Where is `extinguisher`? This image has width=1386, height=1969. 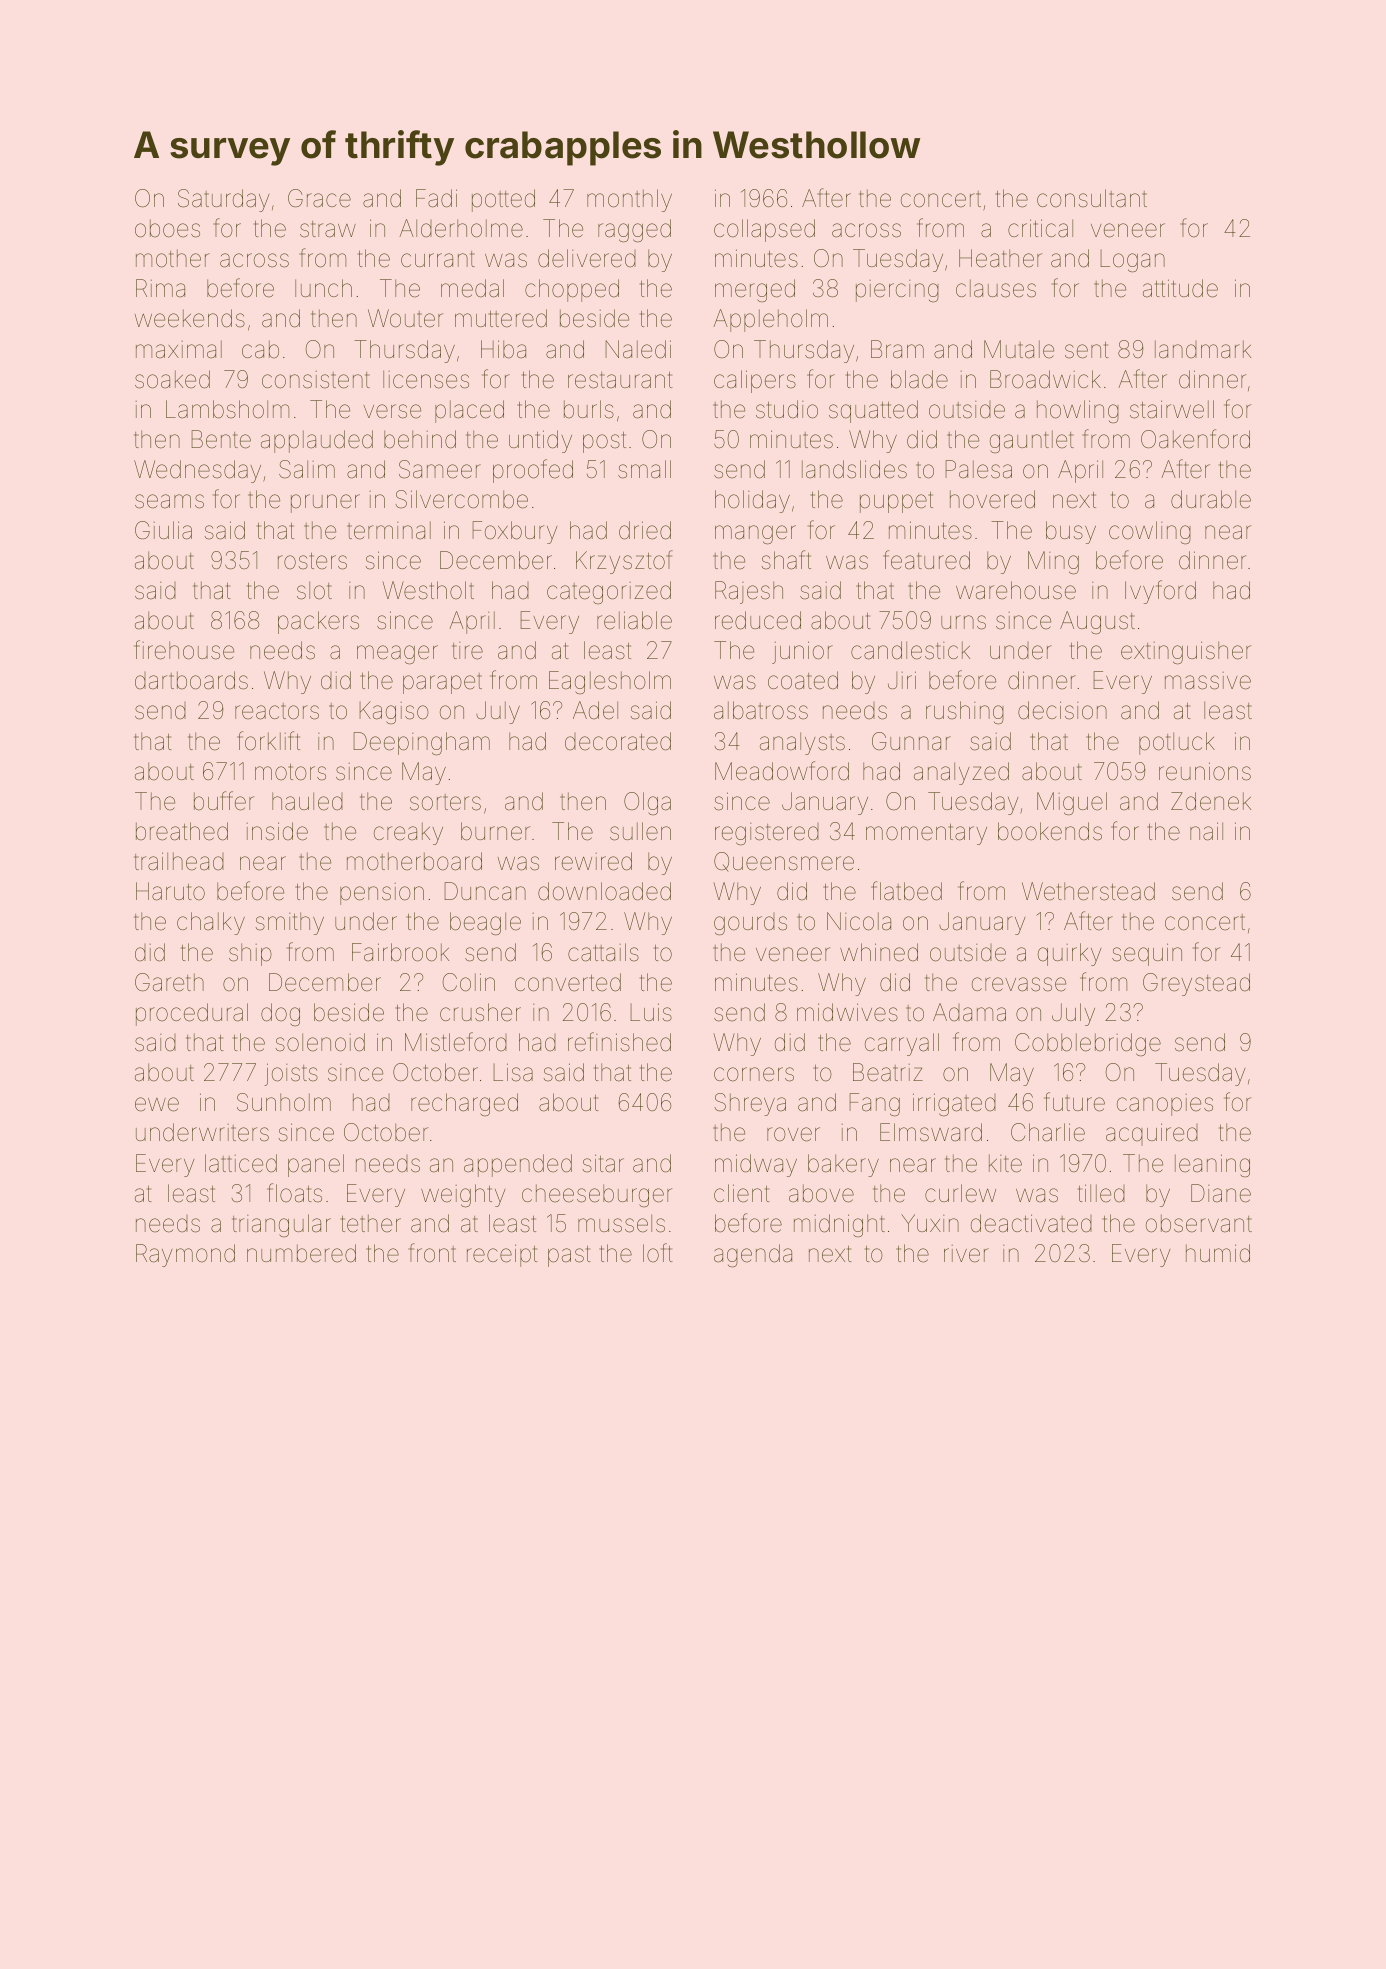
extinguisher is located at coordinates (1186, 652).
